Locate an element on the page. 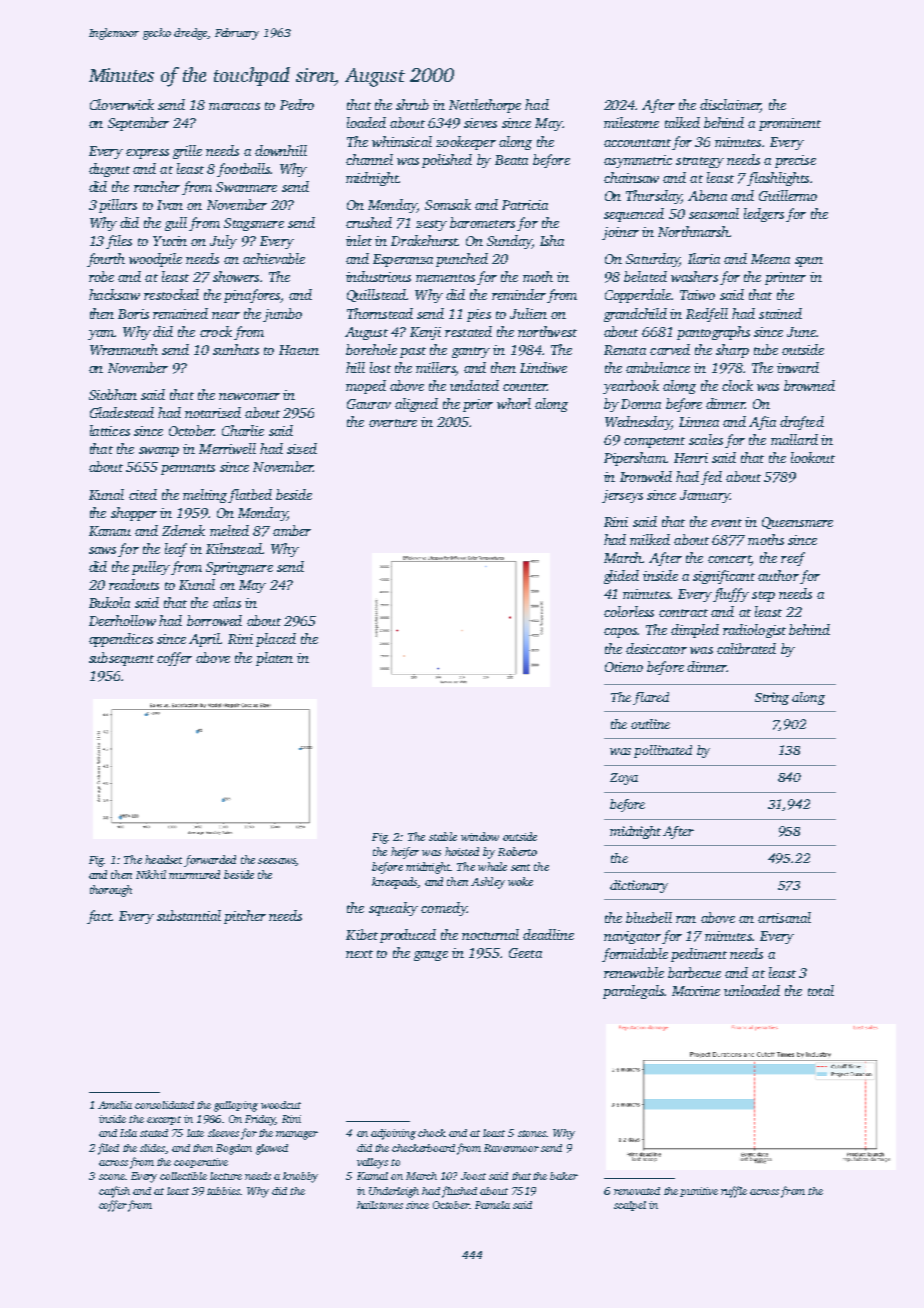 This image has width=924, height=1308. String is located at coordinates (772, 698).
